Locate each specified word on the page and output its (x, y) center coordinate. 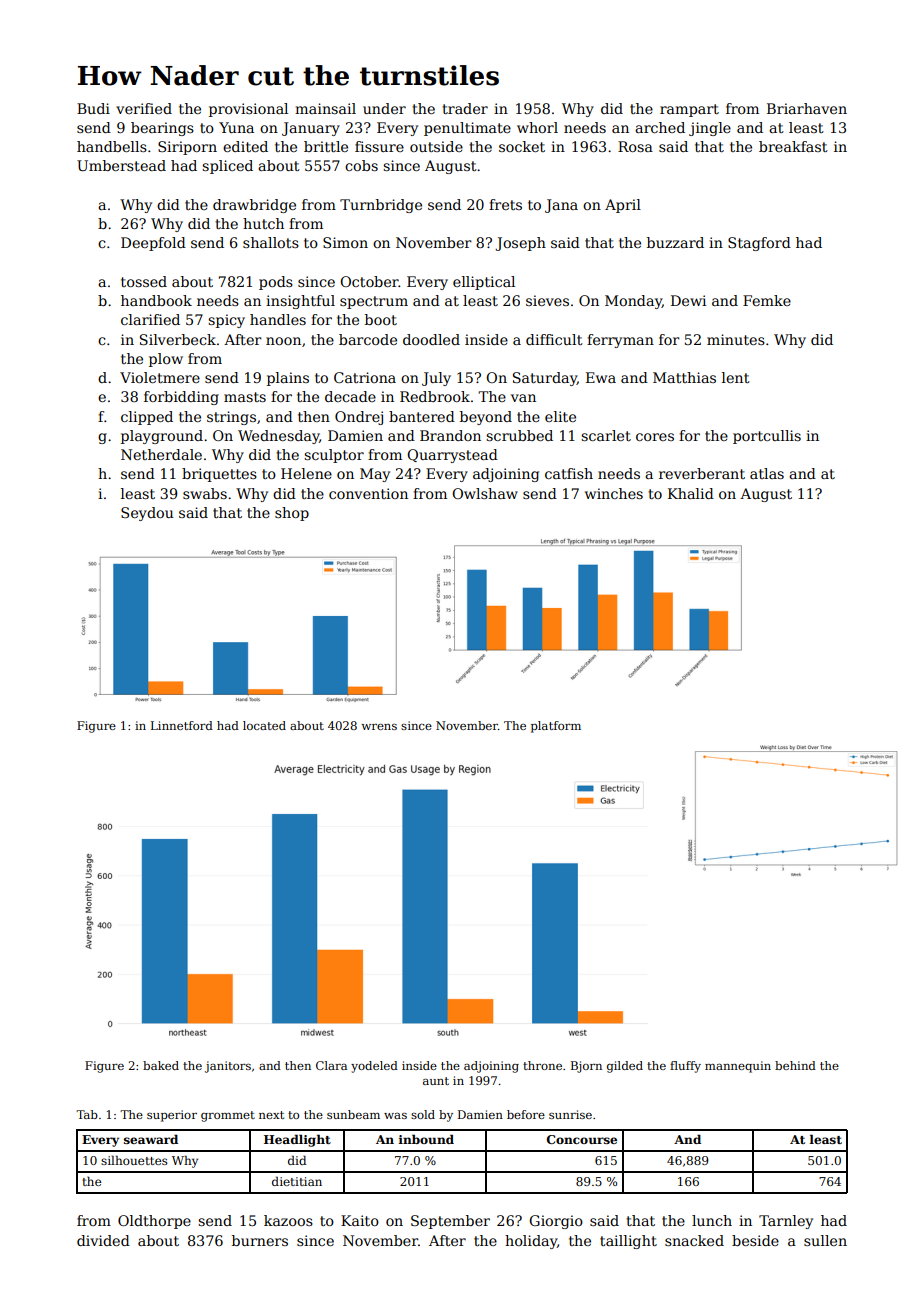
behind (795, 1065)
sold (423, 1114)
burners (260, 1240)
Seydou (147, 514)
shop (292, 514)
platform (556, 727)
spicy (226, 321)
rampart (689, 110)
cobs (361, 165)
